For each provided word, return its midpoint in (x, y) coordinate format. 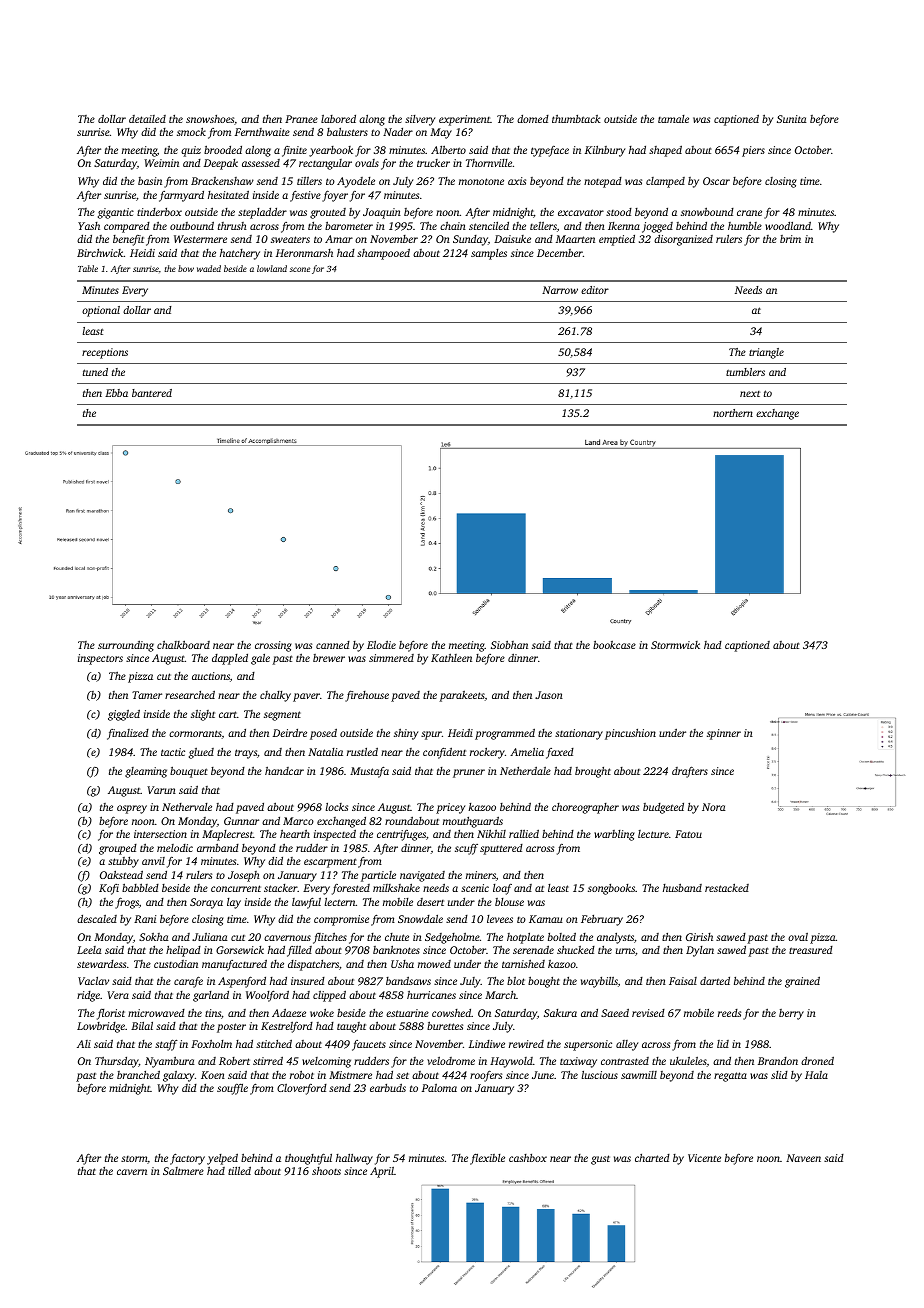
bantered (152, 393)
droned (817, 1060)
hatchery (240, 254)
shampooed (383, 254)
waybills (599, 982)
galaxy (178, 1076)
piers (753, 151)
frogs (127, 903)
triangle (766, 353)
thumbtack (576, 119)
